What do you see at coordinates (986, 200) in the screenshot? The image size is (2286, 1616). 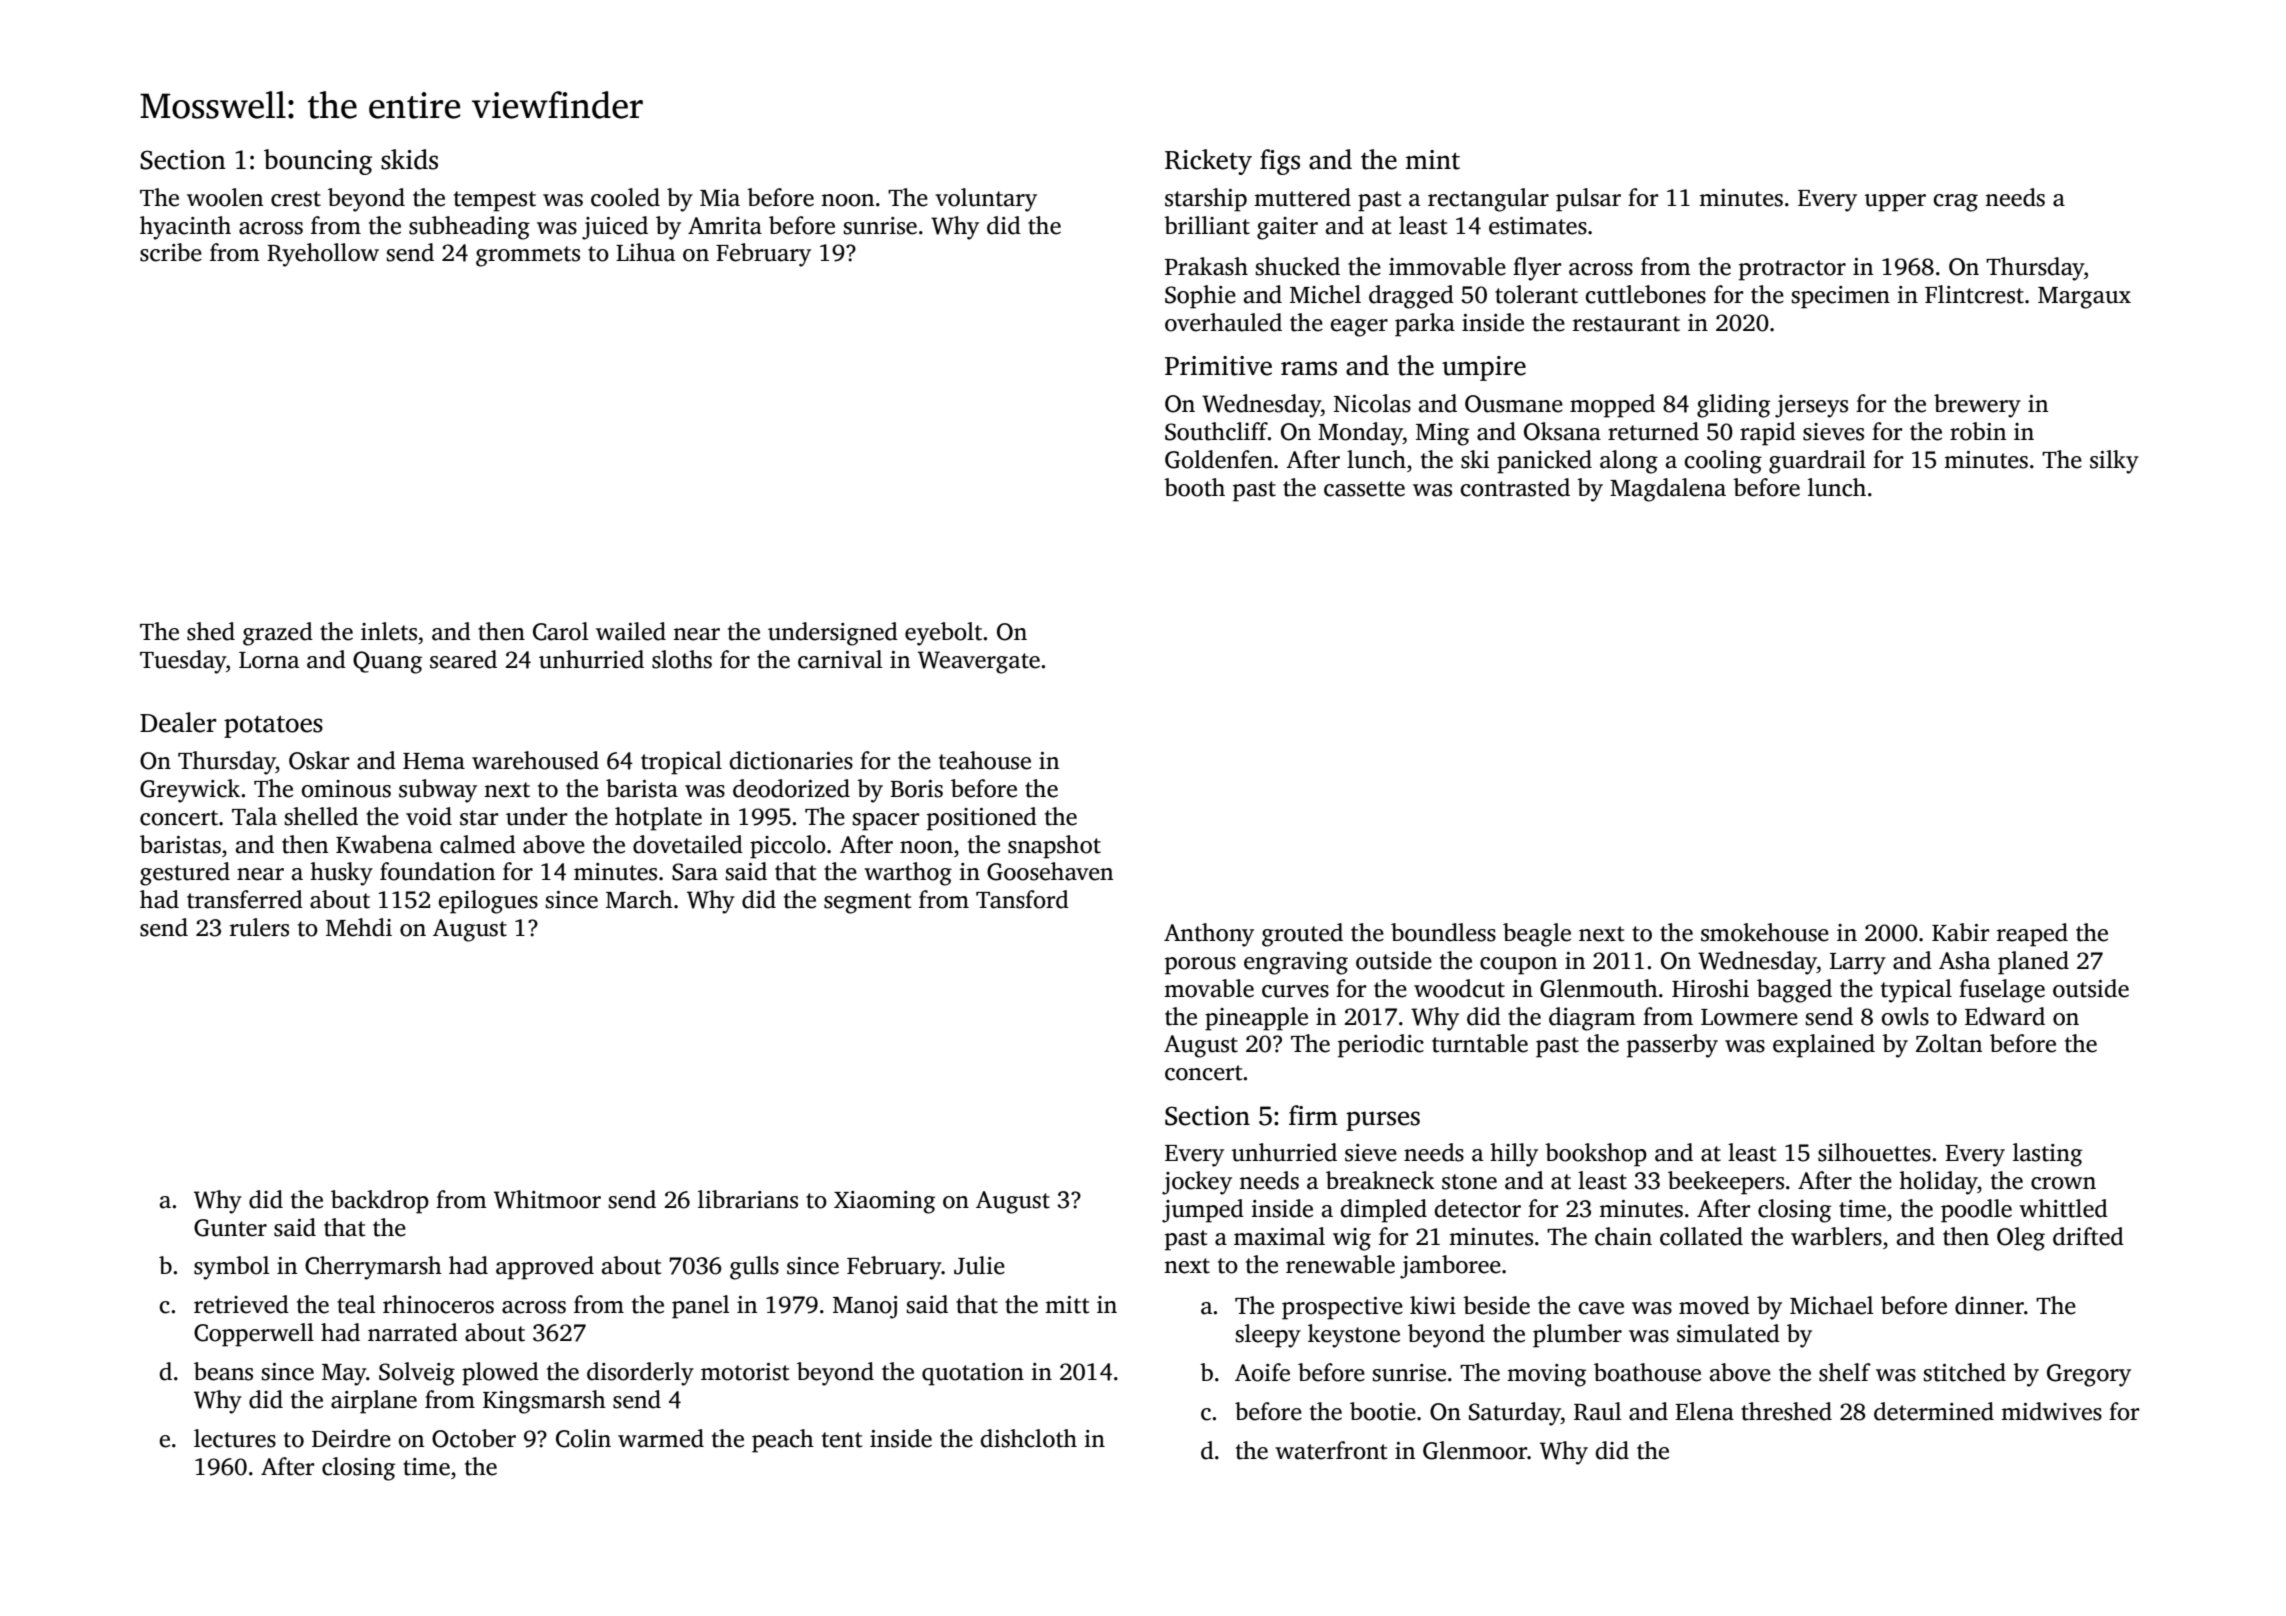 I see `voluntary` at bounding box center [986, 200].
